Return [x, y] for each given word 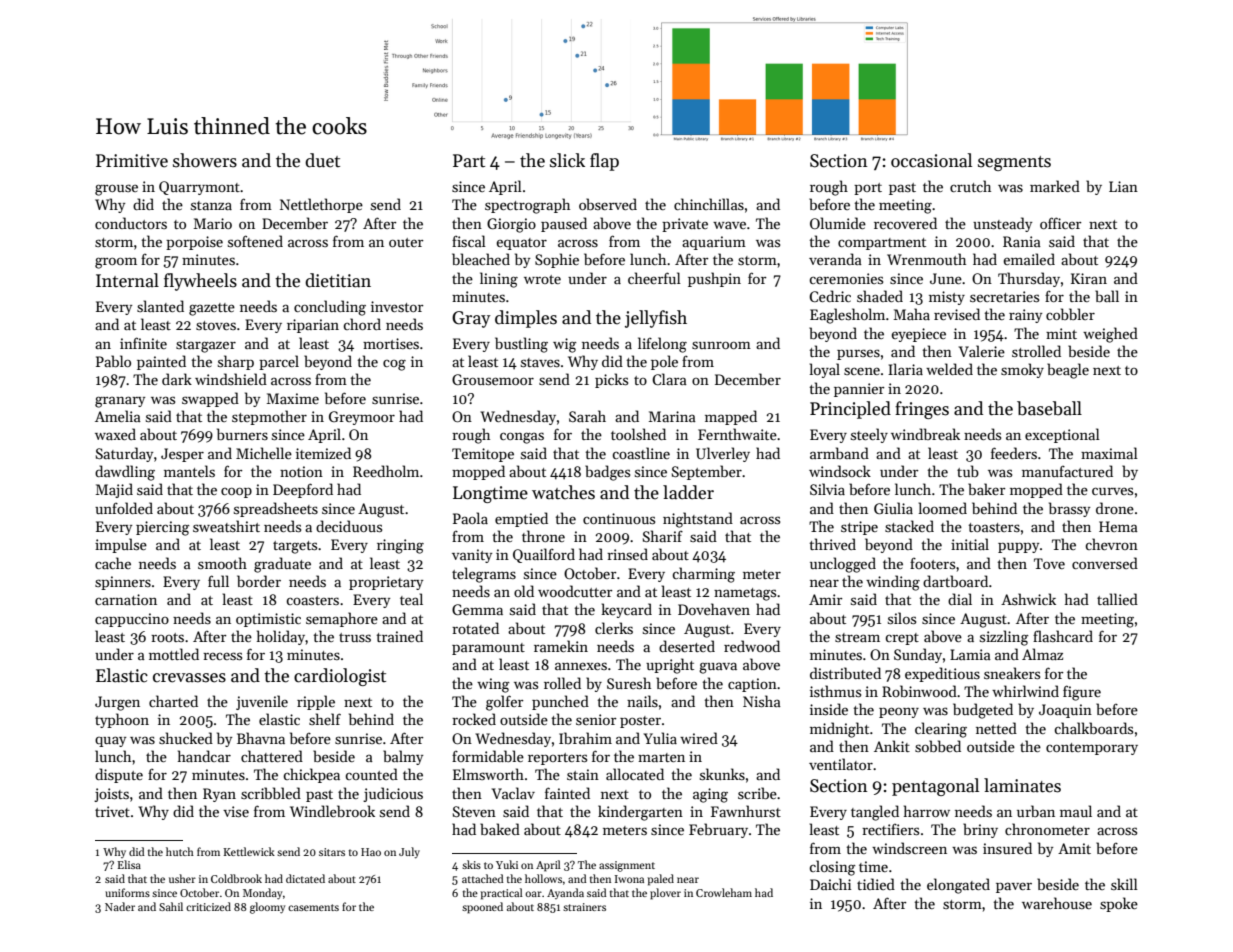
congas [522, 438]
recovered [905, 223]
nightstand [698, 520]
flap [604, 162]
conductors [131, 223]
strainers [584, 907]
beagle [1068, 371]
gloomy [267, 908]
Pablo [113, 361]
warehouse [1057, 903]
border [259, 581]
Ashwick [1028, 599]
